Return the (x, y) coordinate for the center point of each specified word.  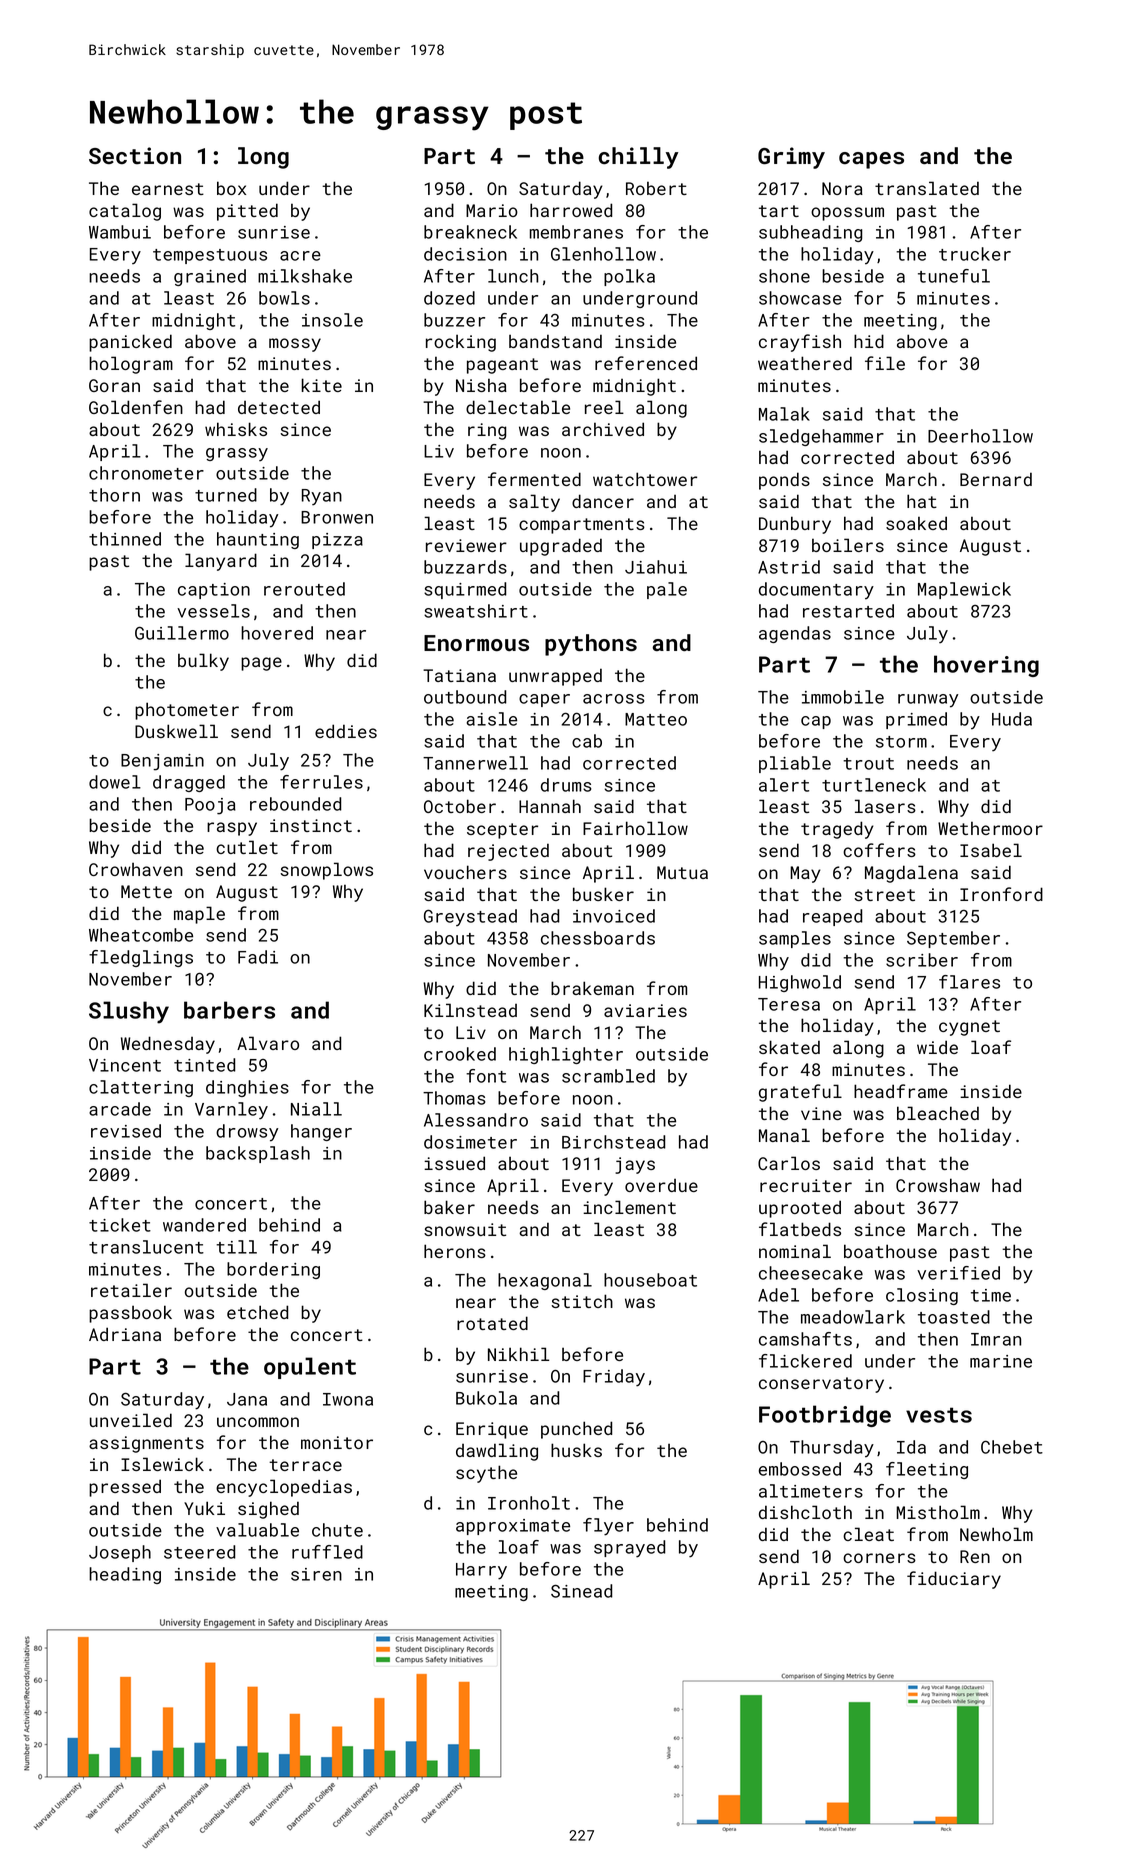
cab (587, 741)
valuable (257, 1530)
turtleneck (874, 785)
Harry (481, 1571)
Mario (492, 210)
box (231, 188)
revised (126, 1131)
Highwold (800, 983)
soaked (916, 523)
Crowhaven (136, 869)
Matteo (656, 719)
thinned (125, 539)
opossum (847, 214)
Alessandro (476, 1120)
